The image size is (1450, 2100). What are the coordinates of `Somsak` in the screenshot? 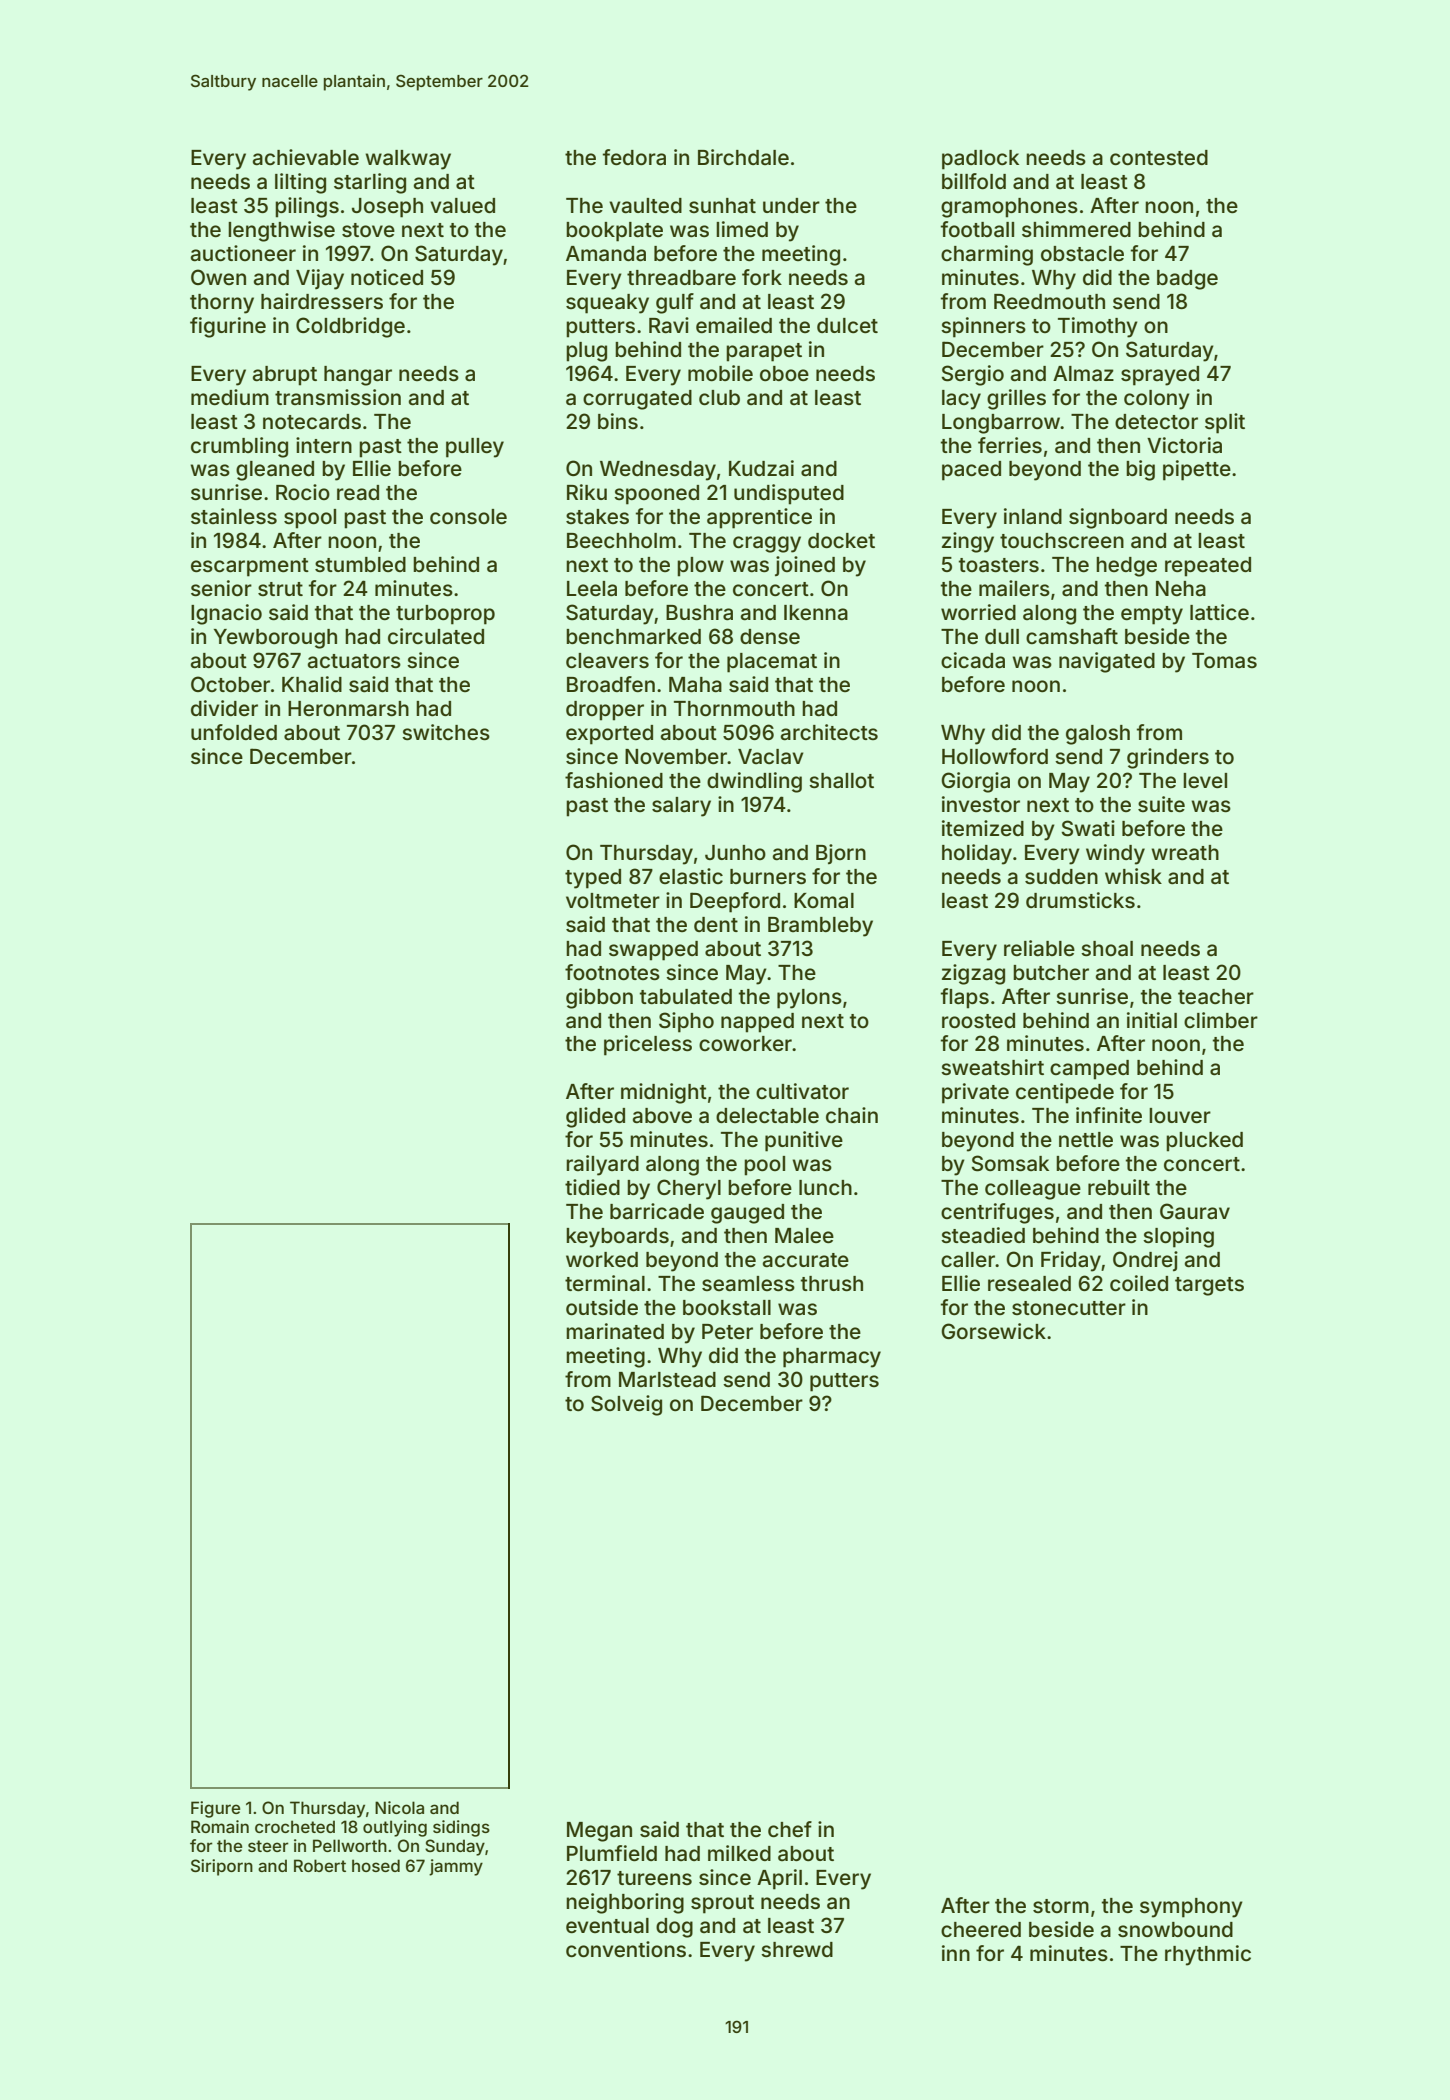 It's located at (1010, 1163).
